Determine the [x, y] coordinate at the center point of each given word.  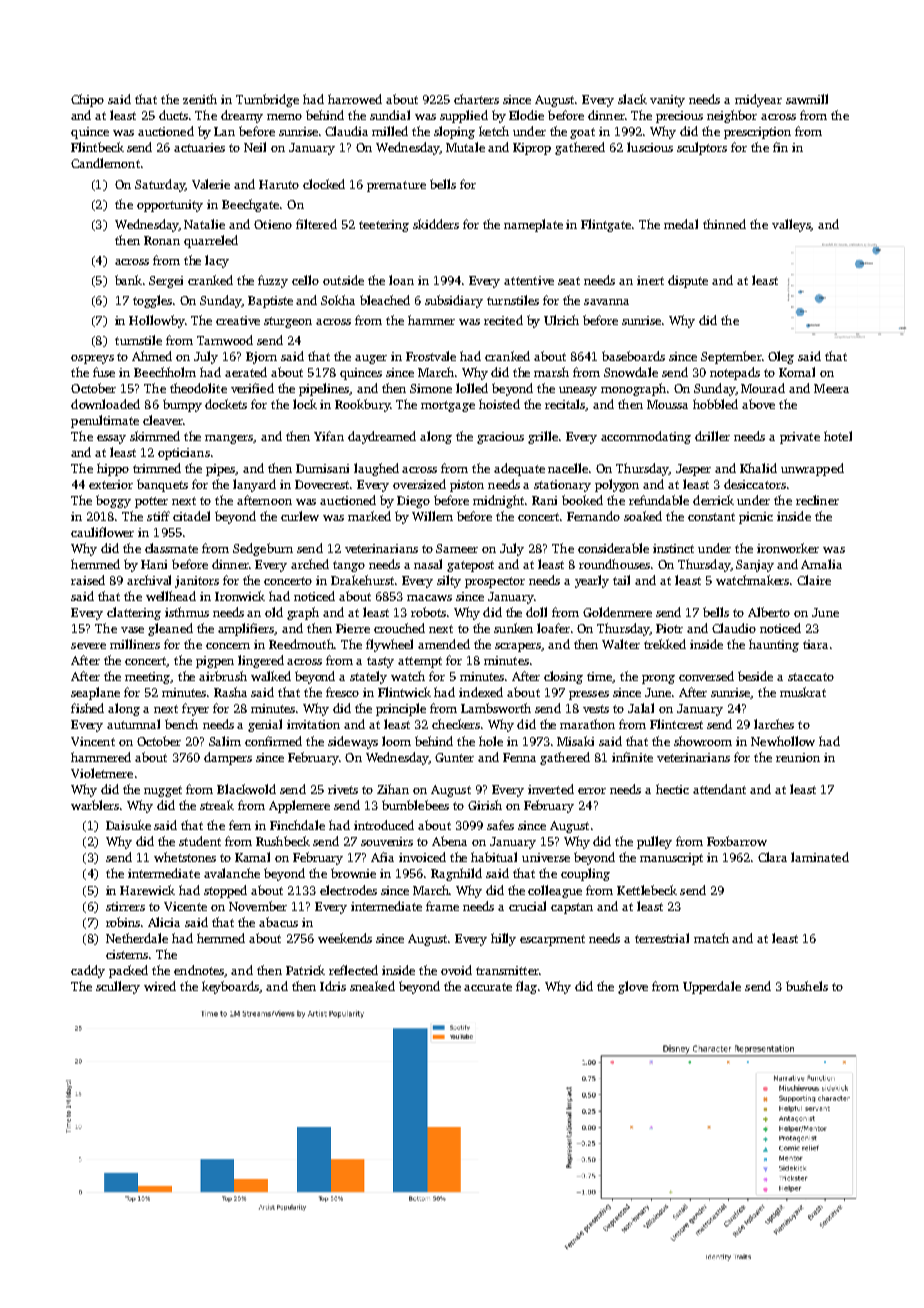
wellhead [171, 596]
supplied [464, 116]
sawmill [807, 99]
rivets [343, 789]
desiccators [755, 484]
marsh [551, 372]
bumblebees [415, 805]
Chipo [87, 100]
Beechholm [165, 372]
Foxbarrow [737, 841]
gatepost [470, 566]
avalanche [232, 873]
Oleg [781, 357]
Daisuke [128, 825]
